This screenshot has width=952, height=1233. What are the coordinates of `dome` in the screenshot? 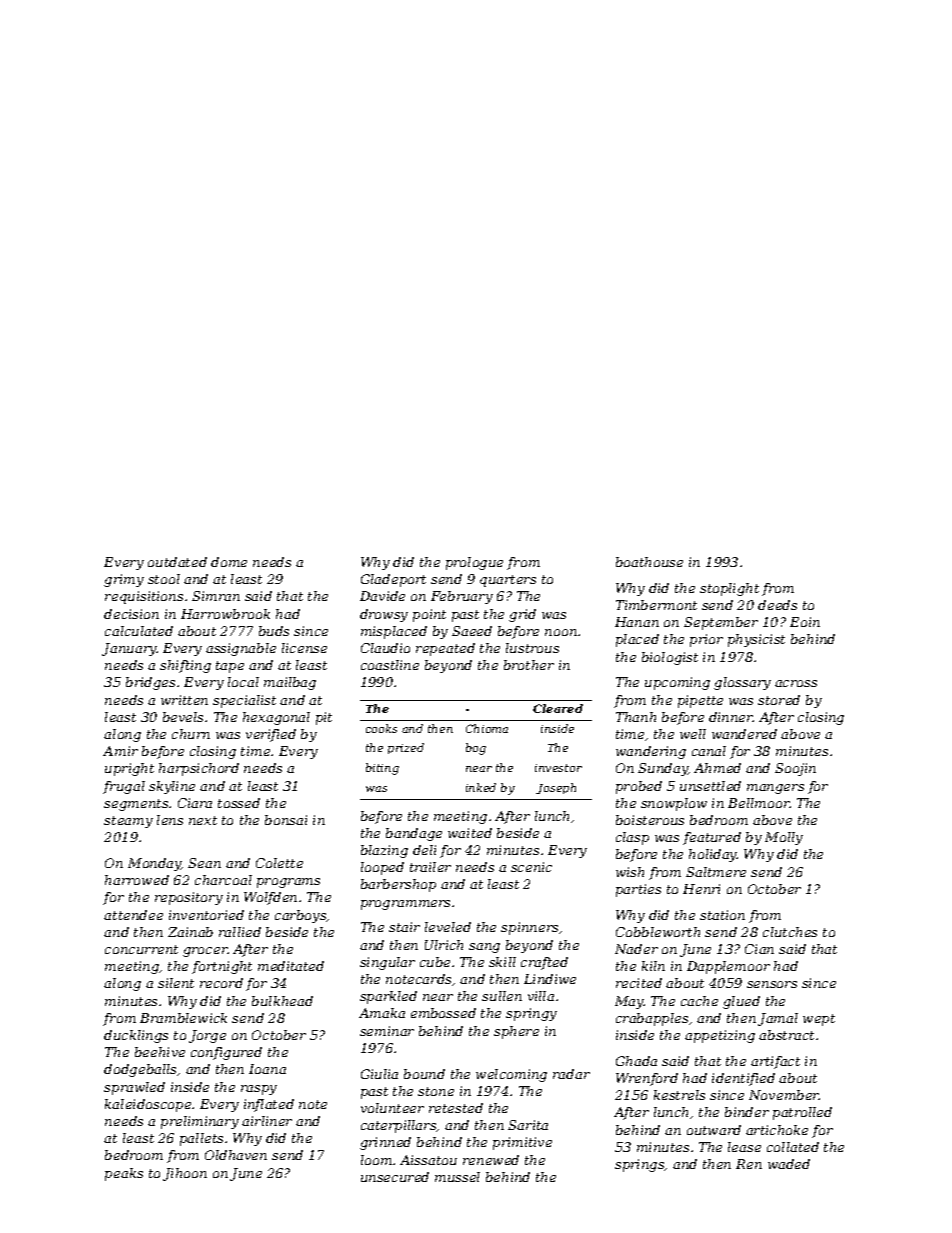 It's located at (229, 562).
